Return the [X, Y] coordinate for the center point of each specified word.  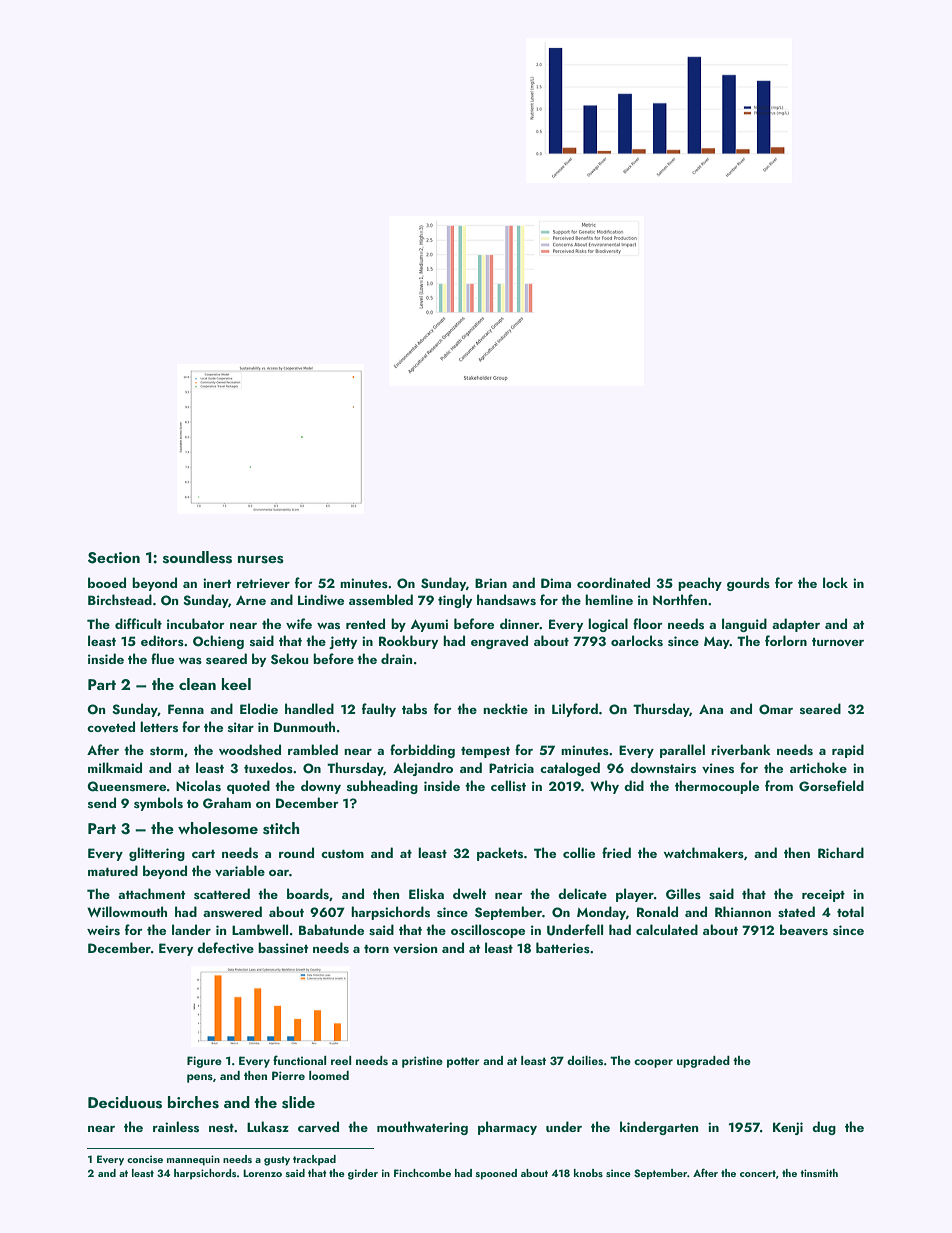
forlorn [786, 640]
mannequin [193, 1160]
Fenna [186, 709]
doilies [585, 1060]
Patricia [511, 768]
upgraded [703, 1062]
